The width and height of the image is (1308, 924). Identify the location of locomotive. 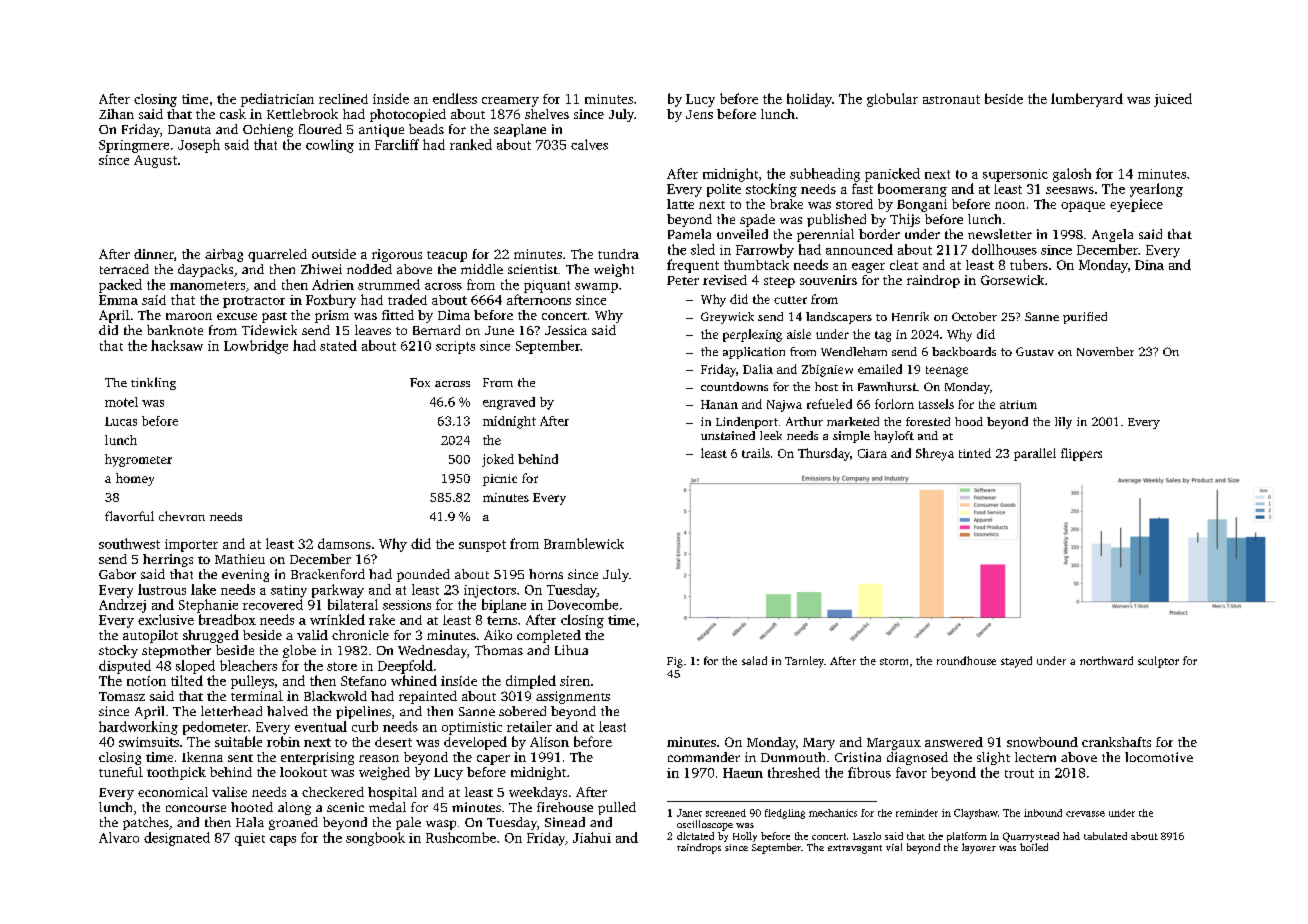
(1159, 757).
